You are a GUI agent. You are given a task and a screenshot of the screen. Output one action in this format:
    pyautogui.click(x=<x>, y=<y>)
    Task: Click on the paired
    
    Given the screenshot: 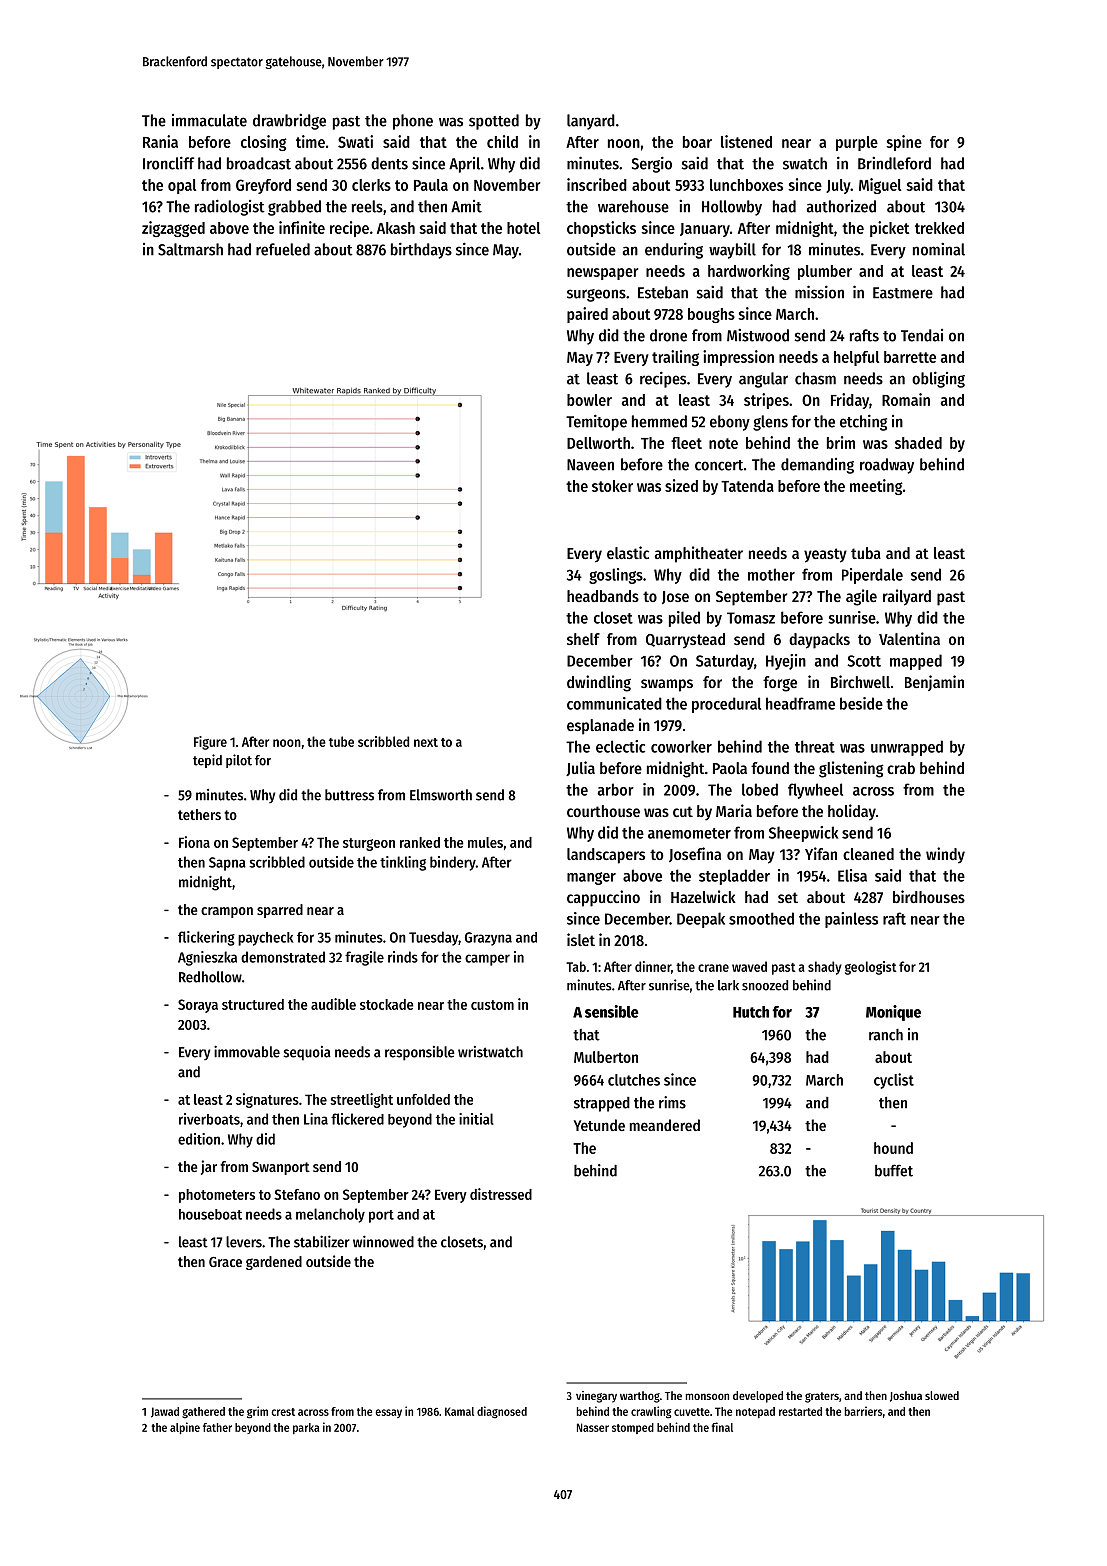 What is the action you would take?
    pyautogui.click(x=587, y=315)
